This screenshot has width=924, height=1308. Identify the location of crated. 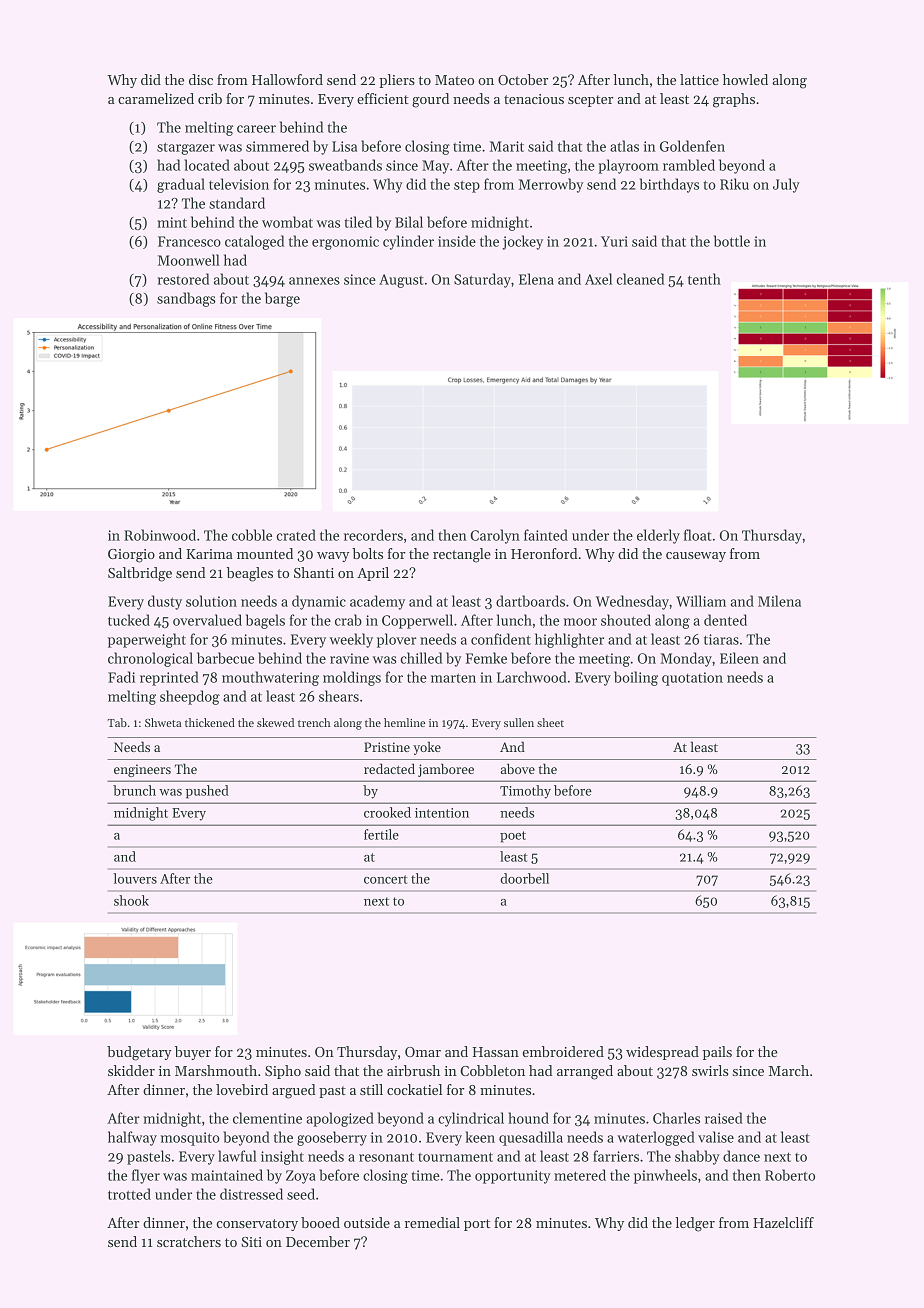
(296, 535).
